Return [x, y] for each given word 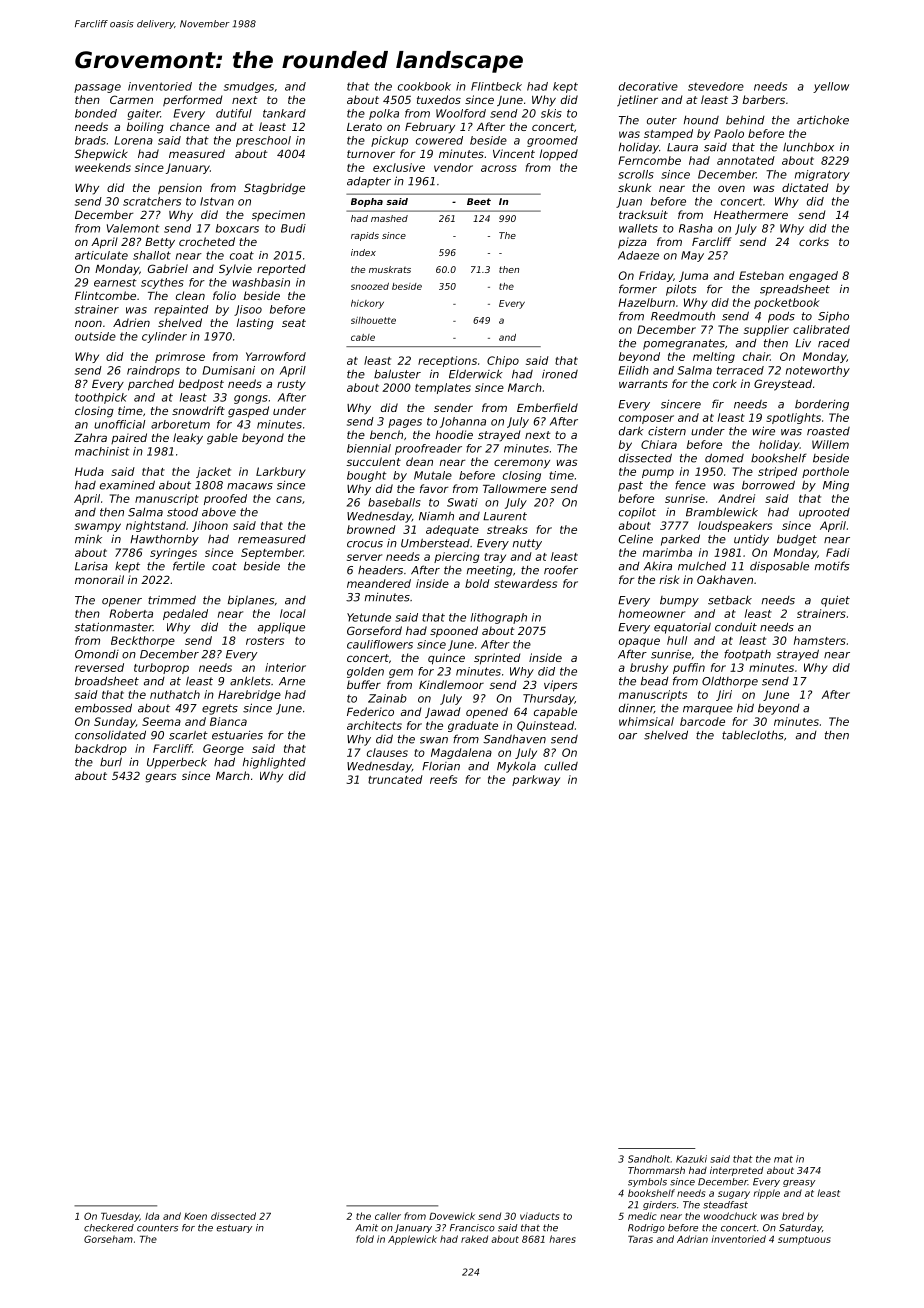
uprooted [824, 513]
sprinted [497, 659]
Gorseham [108, 1239]
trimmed [172, 600]
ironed [560, 374]
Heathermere [751, 214]
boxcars [237, 228]
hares [562, 1239]
